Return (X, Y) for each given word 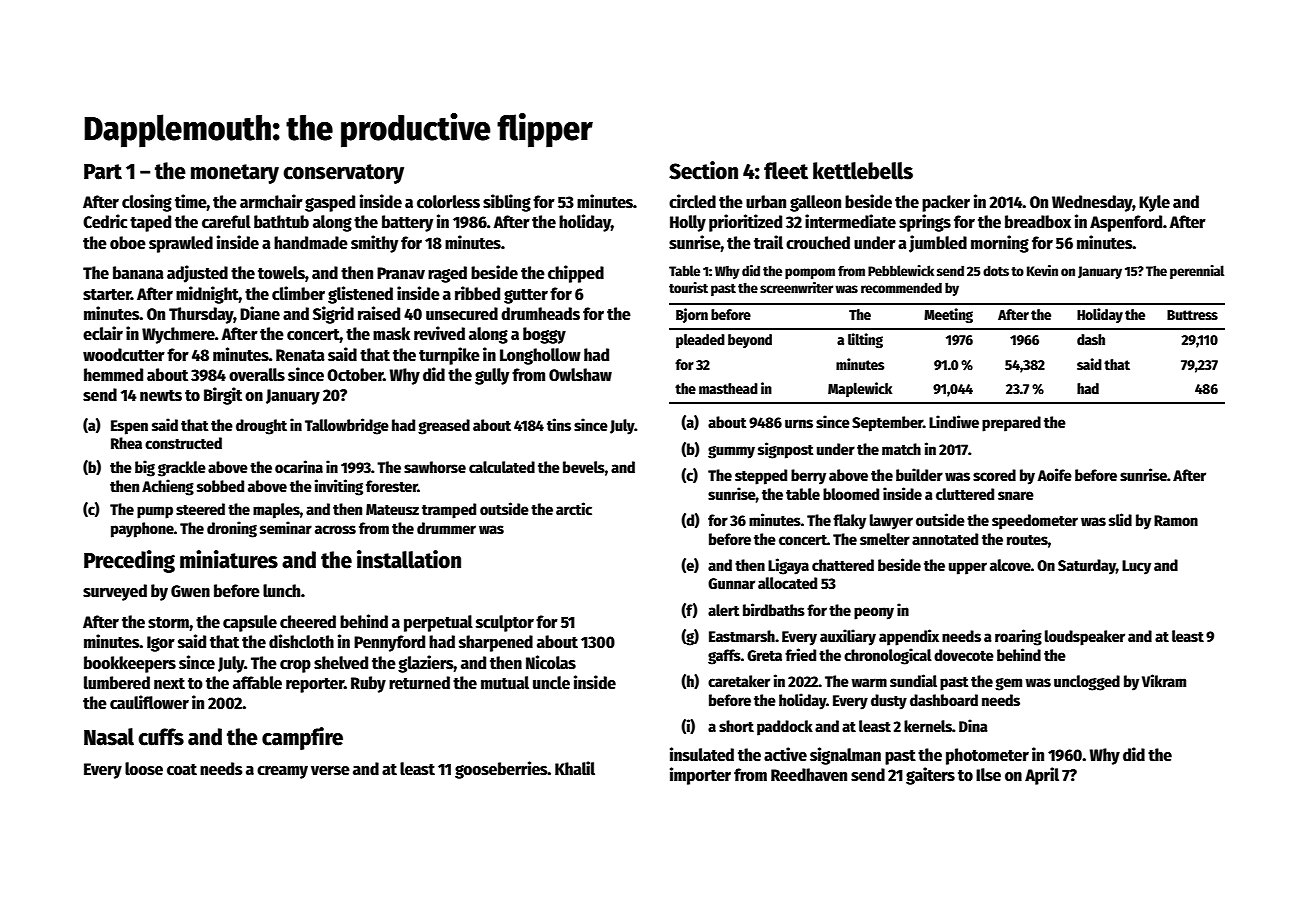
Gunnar (731, 583)
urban (766, 202)
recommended (901, 287)
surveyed (115, 592)
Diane (260, 313)
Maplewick (860, 389)
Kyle (1154, 203)
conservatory (343, 174)
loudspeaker (1085, 638)
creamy (282, 772)
